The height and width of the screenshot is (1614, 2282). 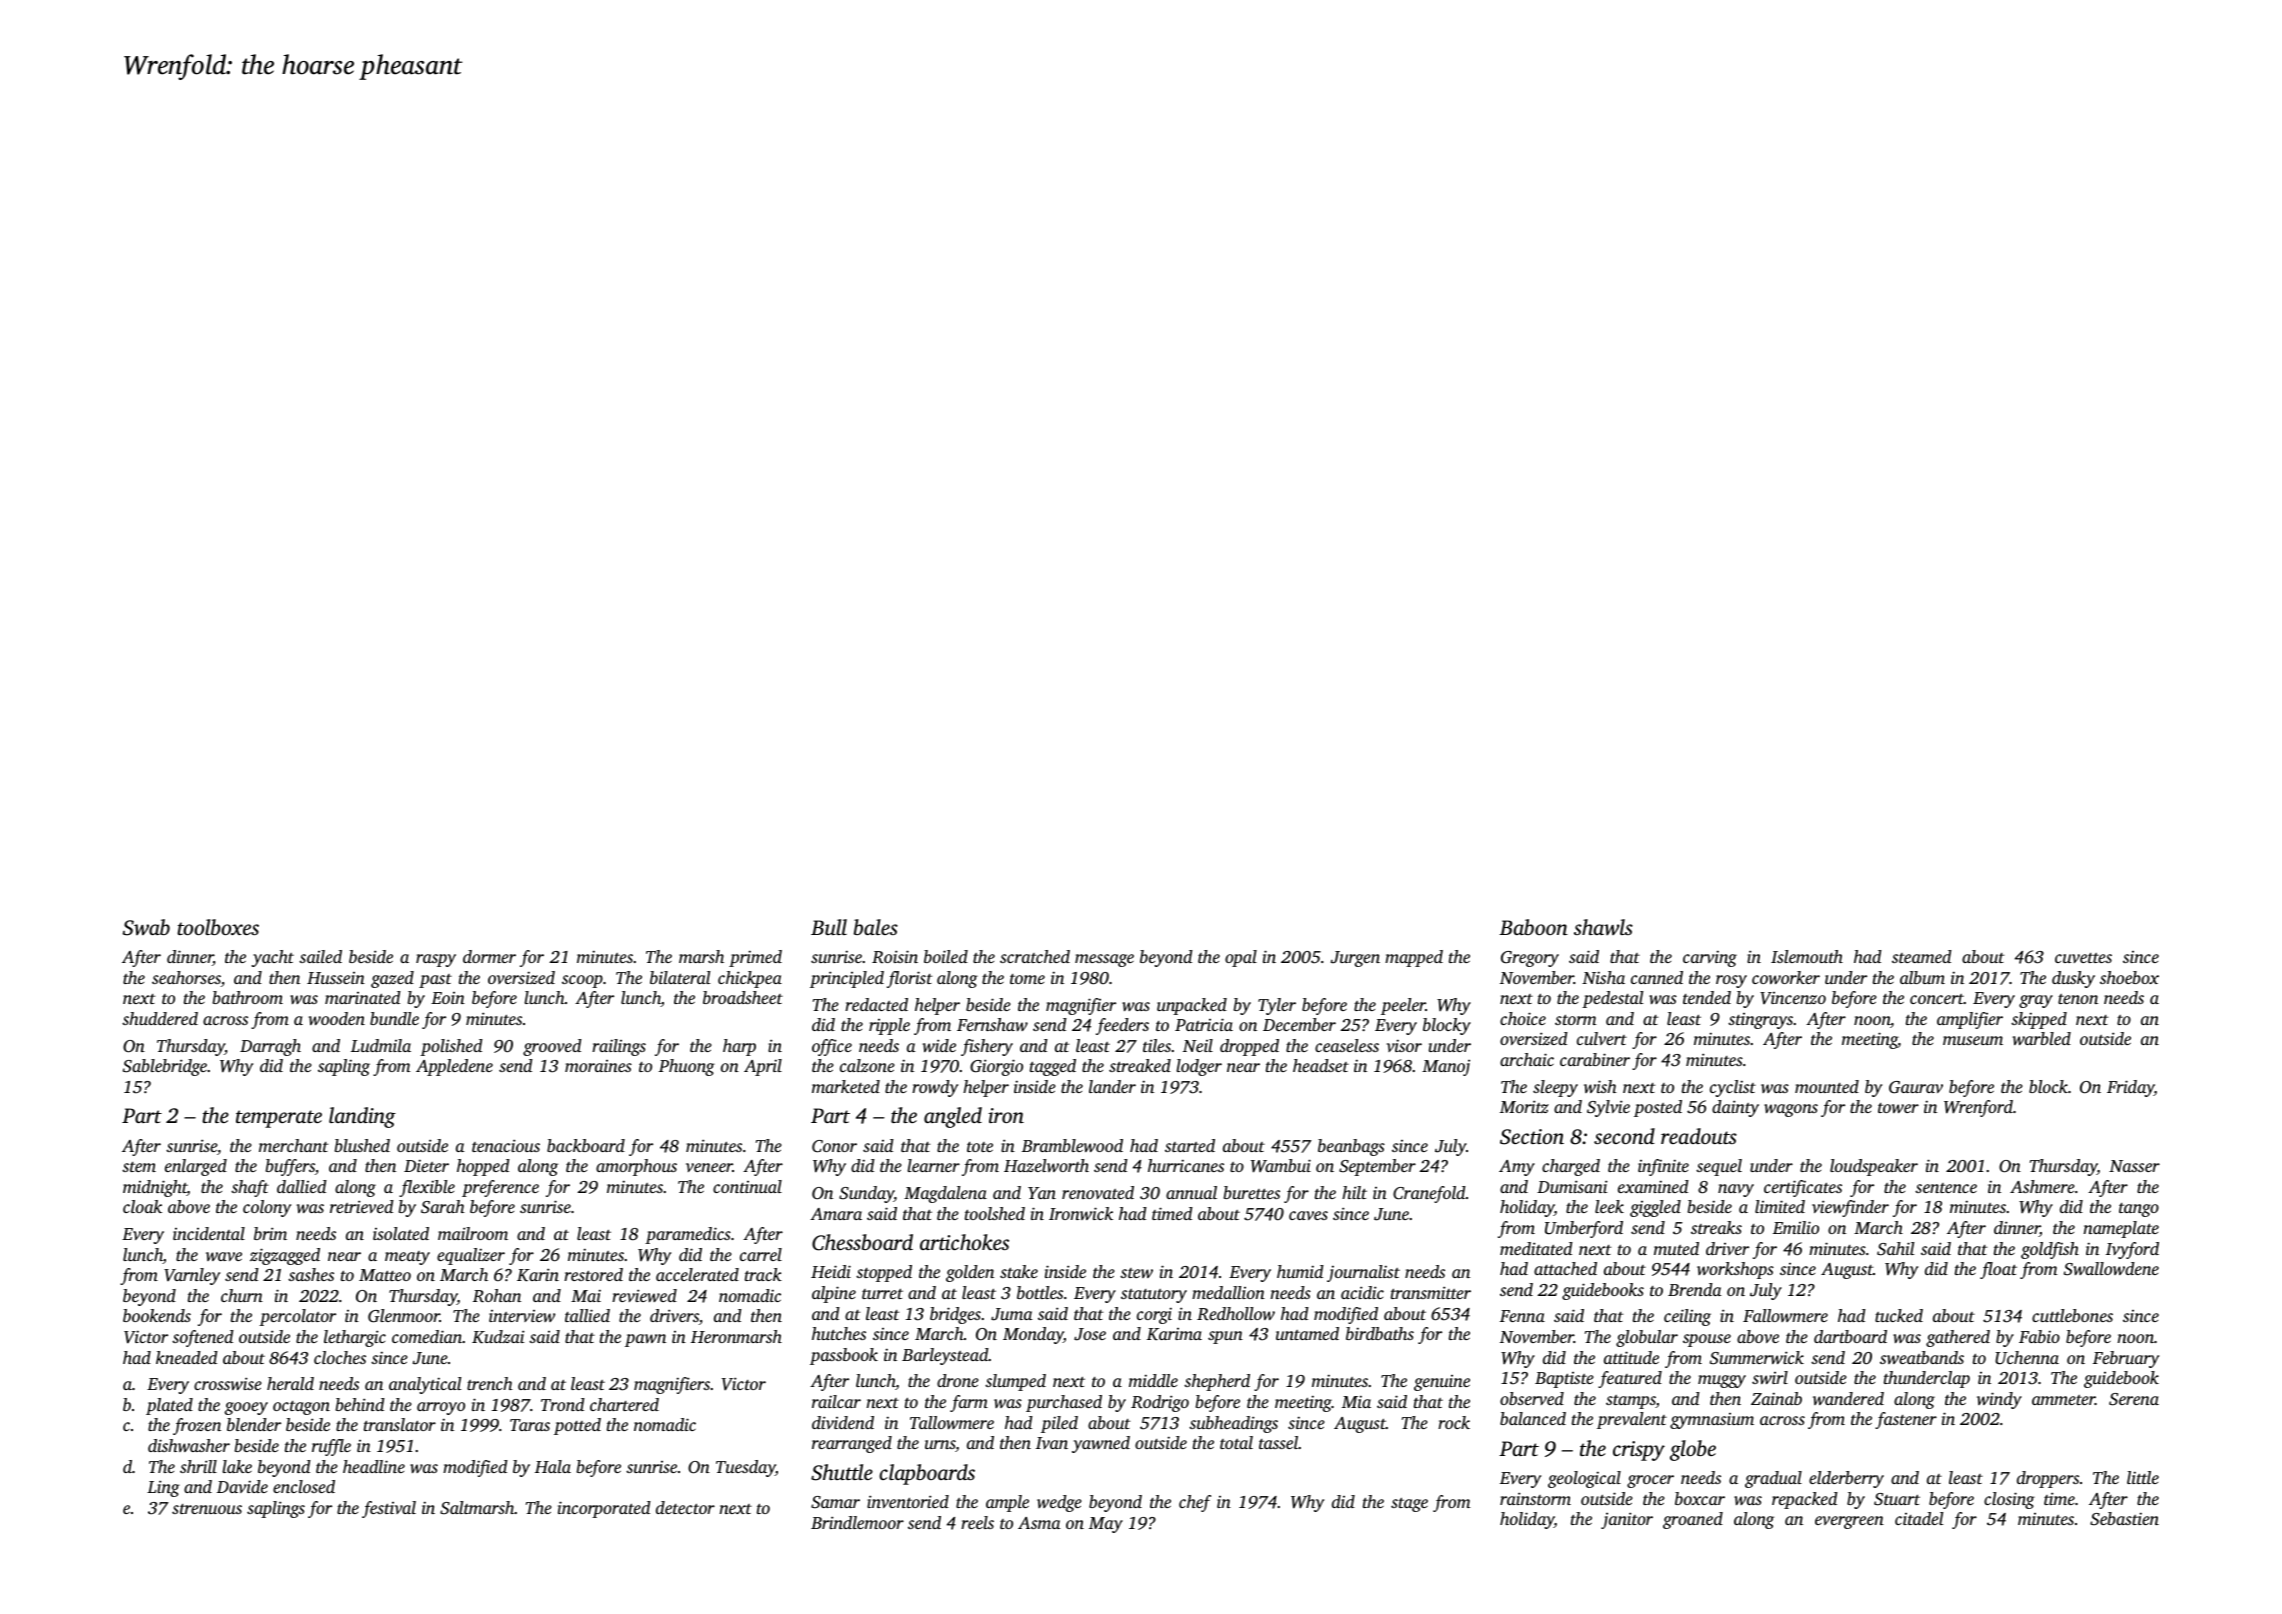 I want to click on ruffle, so click(x=331, y=1447).
